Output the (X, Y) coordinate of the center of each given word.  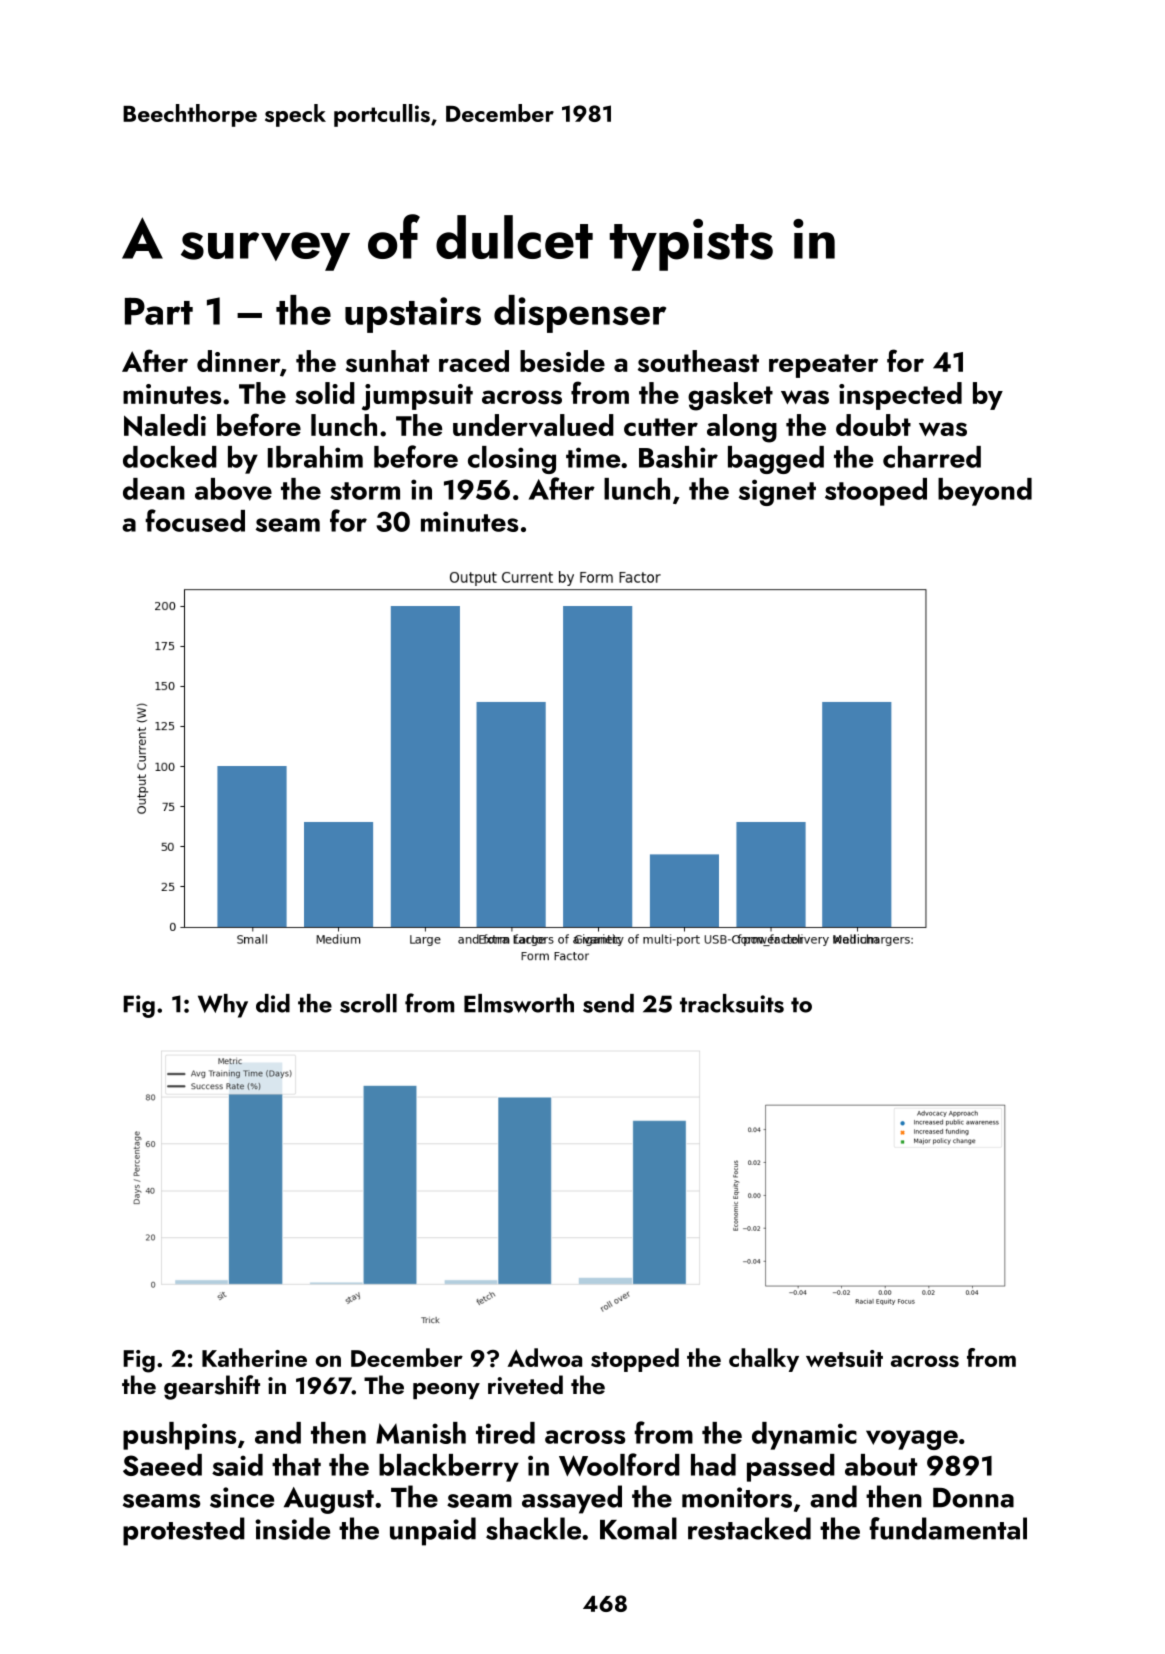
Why (223, 1006)
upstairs (413, 315)
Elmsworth (519, 1003)
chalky (764, 1360)
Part (159, 311)
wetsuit (844, 1358)
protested (184, 1531)
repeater (823, 366)
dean (154, 489)
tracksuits (732, 1003)
